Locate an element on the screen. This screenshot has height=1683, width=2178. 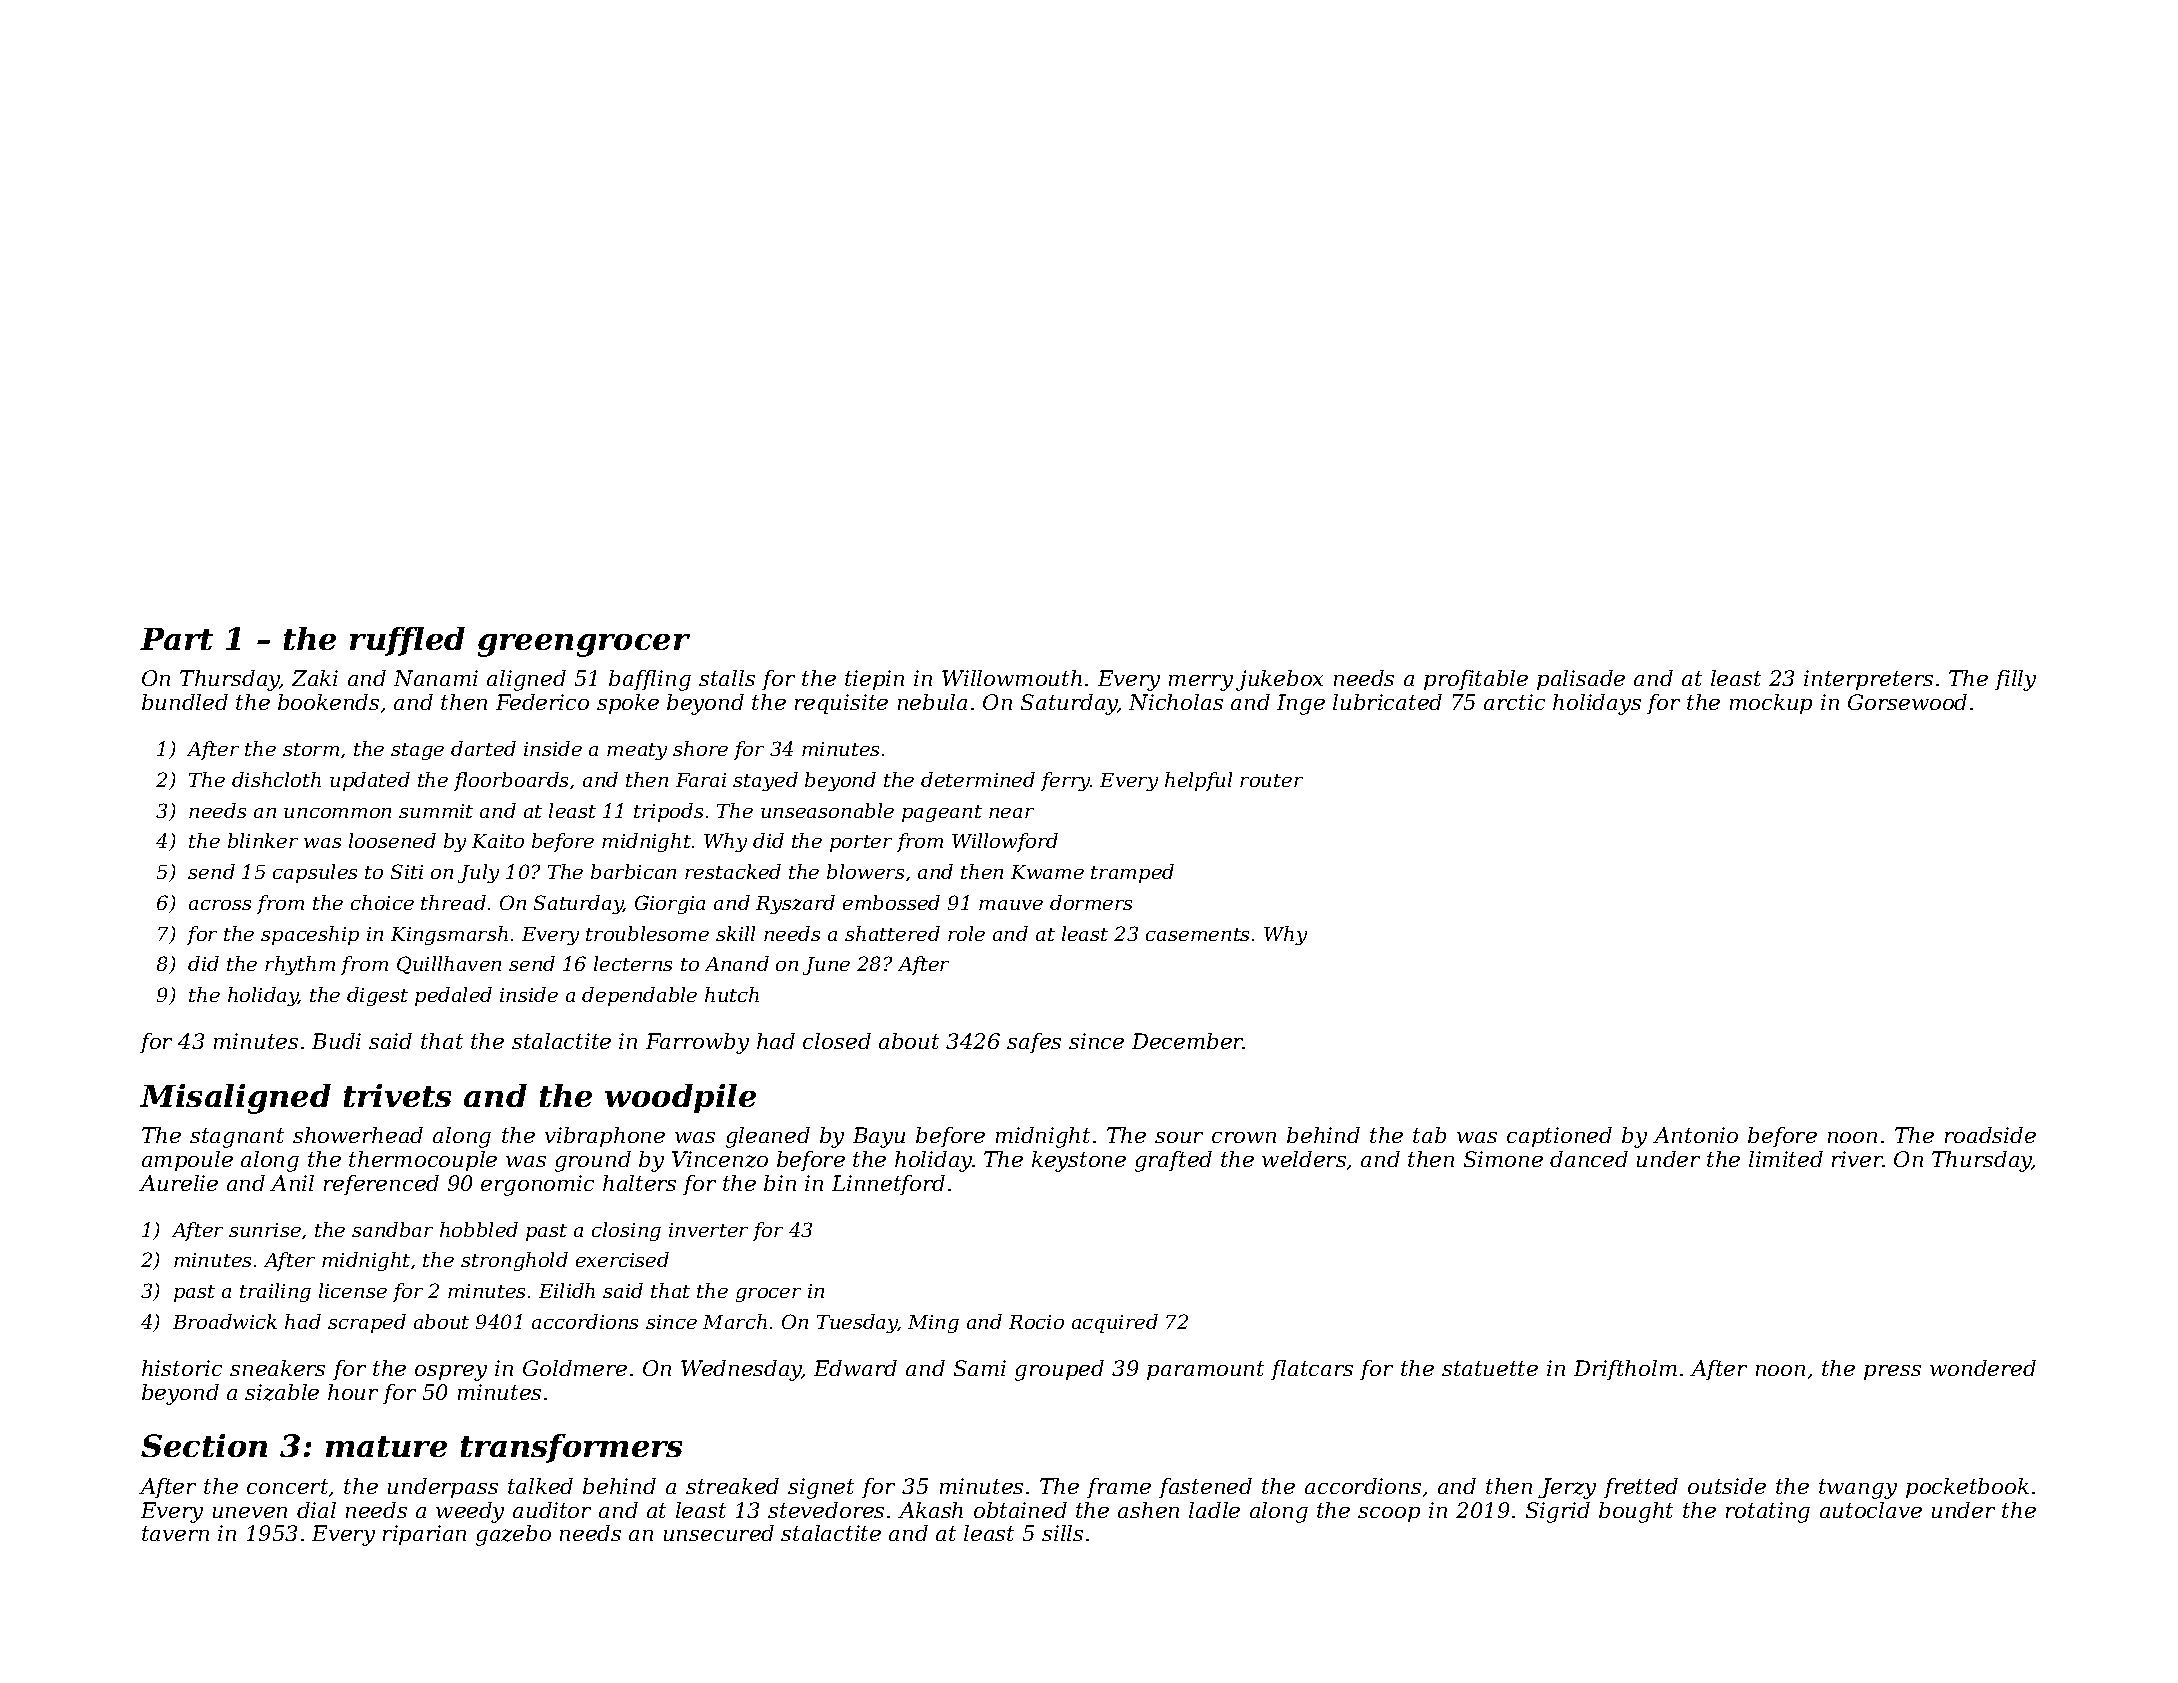
shore is located at coordinates (700, 748).
